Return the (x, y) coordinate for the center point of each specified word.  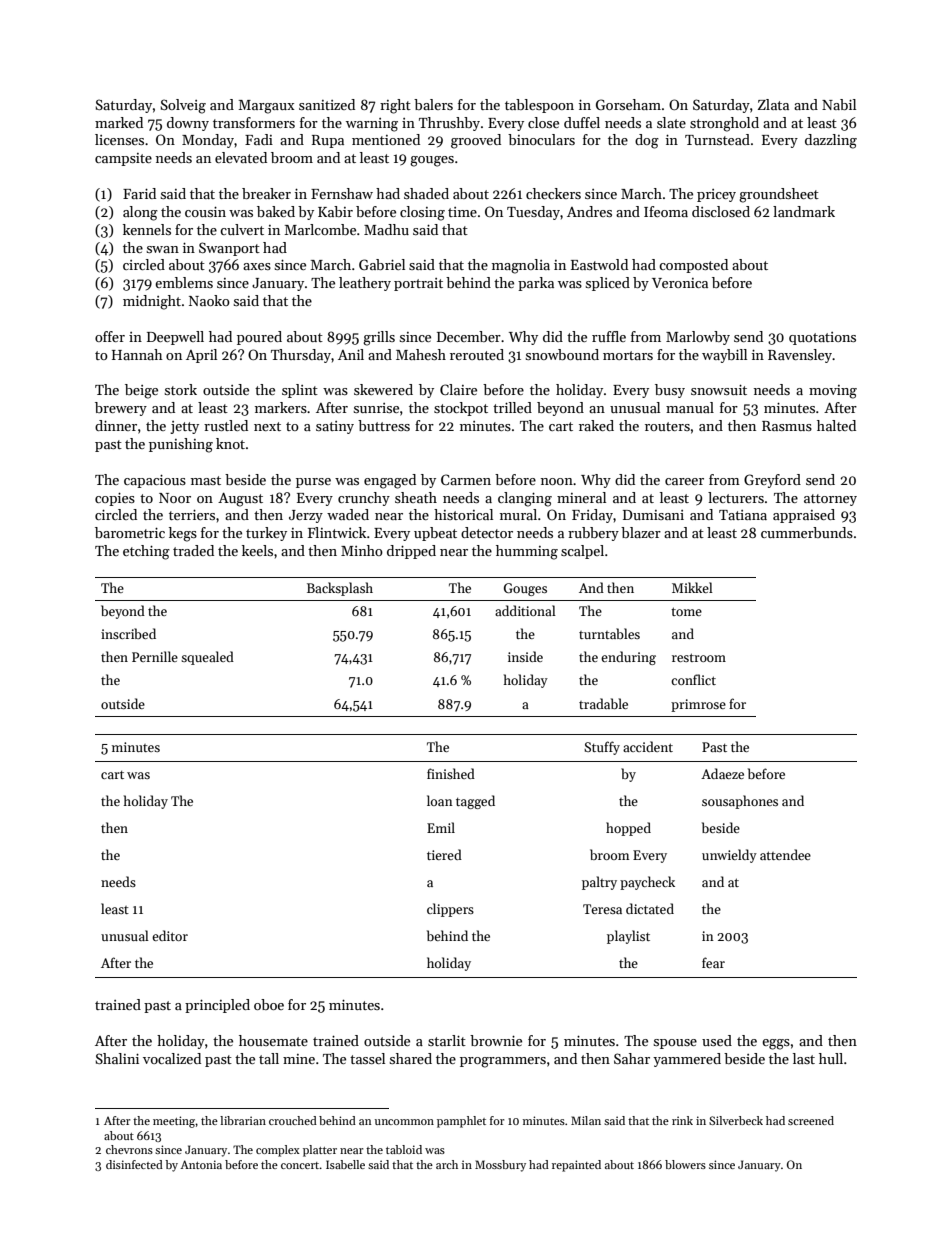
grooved (476, 141)
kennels (147, 229)
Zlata (773, 104)
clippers (450, 910)
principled (217, 1006)
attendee (785, 854)
